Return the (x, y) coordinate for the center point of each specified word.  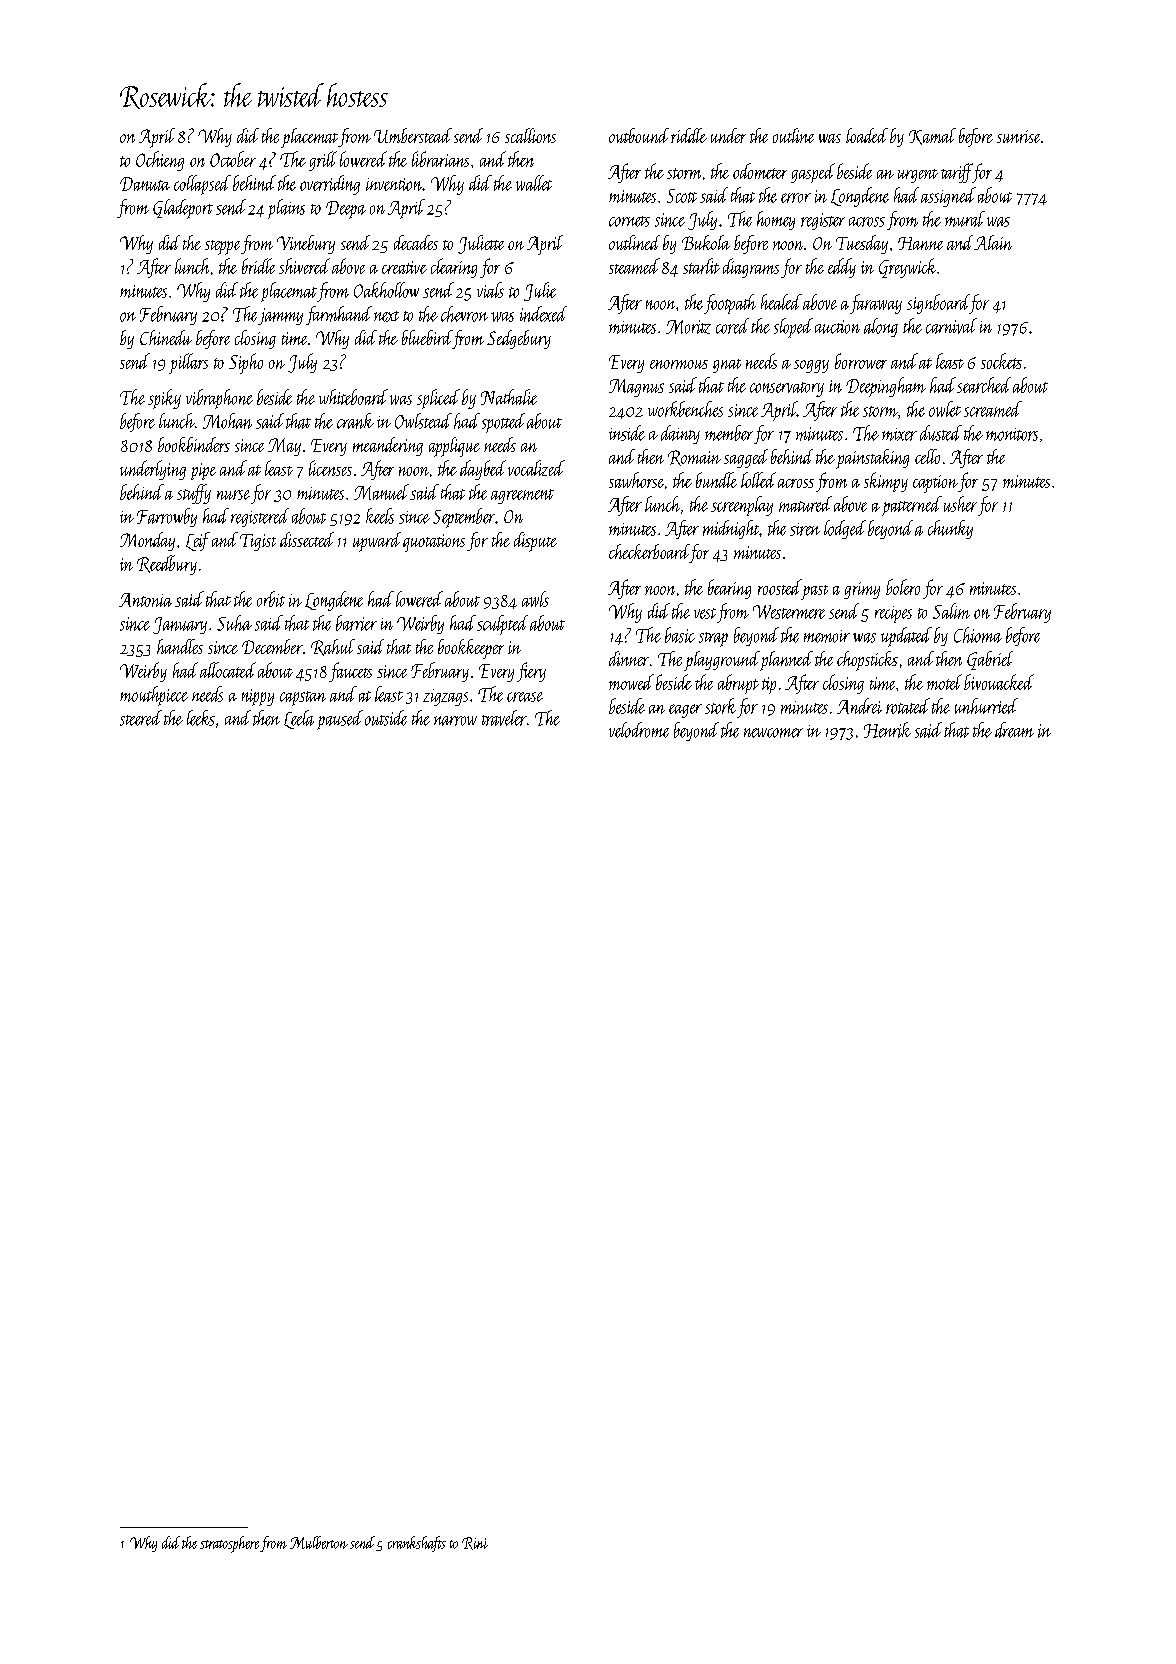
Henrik (887, 730)
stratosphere (229, 1544)
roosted (780, 587)
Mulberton (319, 1542)
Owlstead (423, 421)
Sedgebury (519, 339)
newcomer (773, 733)
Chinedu (166, 337)
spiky (164, 399)
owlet (945, 409)
